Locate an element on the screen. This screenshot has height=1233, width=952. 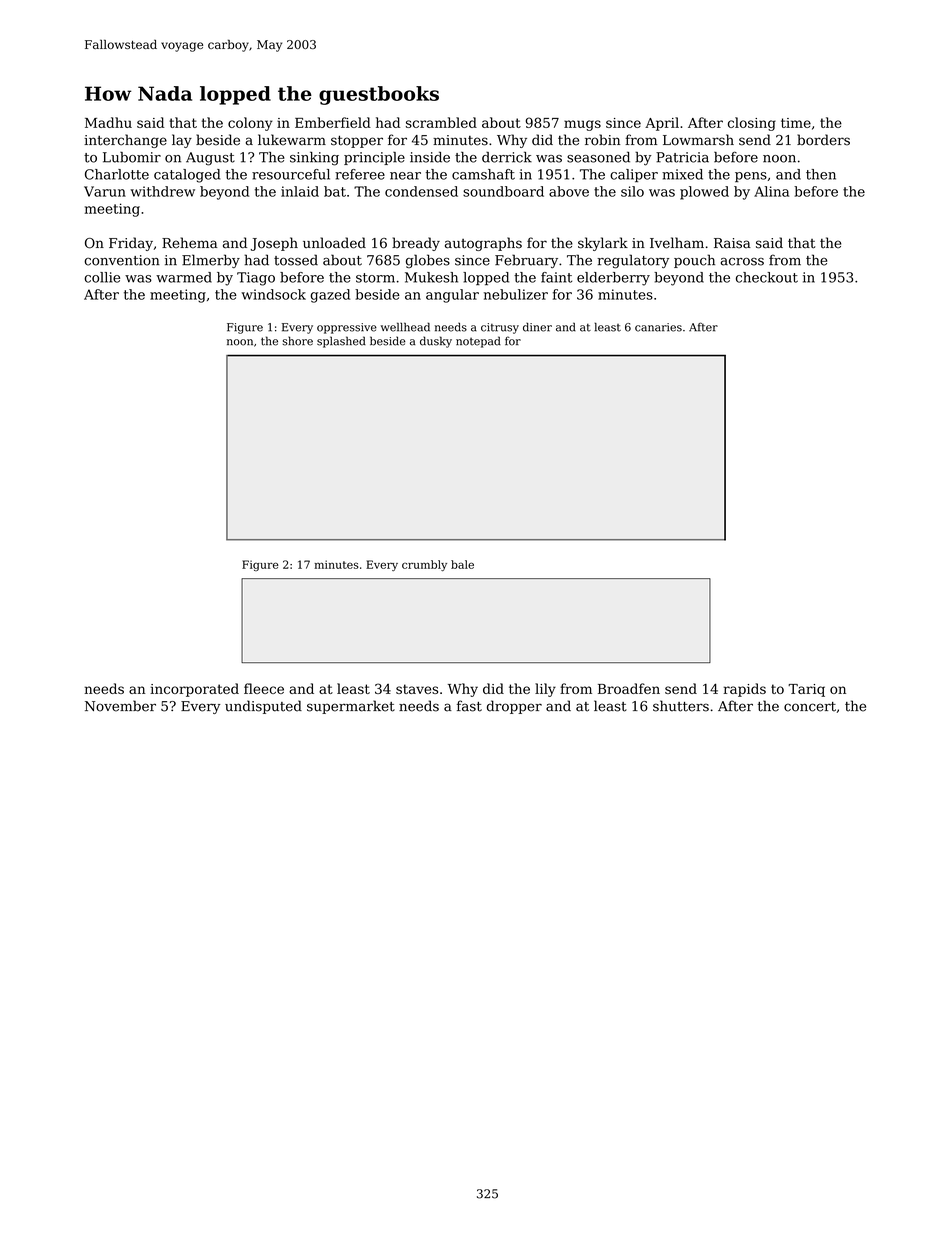
unloaded is located at coordinates (334, 243).
